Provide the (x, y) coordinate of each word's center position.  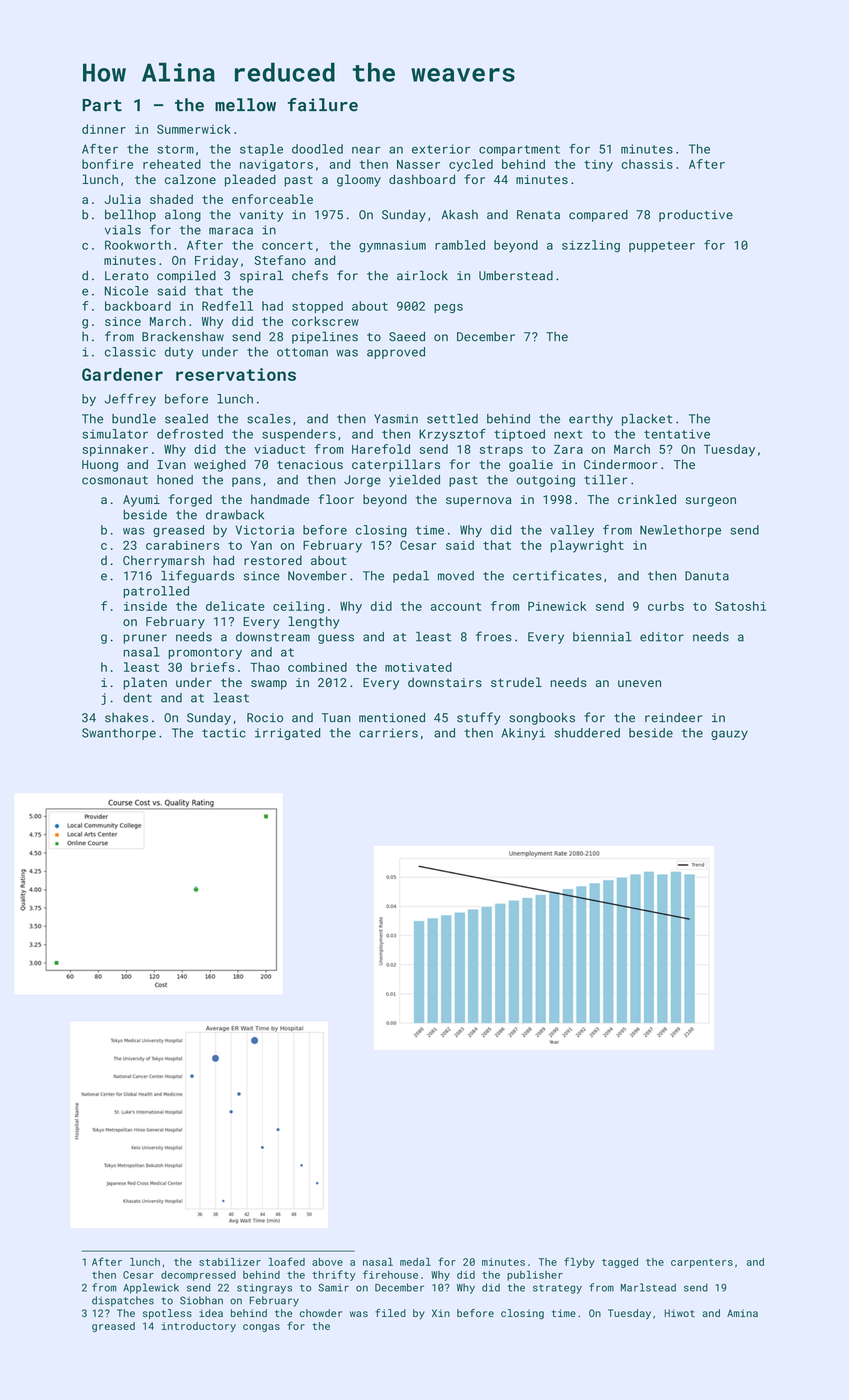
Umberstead (516, 276)
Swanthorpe (119, 734)
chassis (647, 164)
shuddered (587, 733)
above (327, 1262)
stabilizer (230, 1262)
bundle (134, 419)
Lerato (127, 276)
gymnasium (392, 246)
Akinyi (523, 734)
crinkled (647, 499)
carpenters (702, 1263)
